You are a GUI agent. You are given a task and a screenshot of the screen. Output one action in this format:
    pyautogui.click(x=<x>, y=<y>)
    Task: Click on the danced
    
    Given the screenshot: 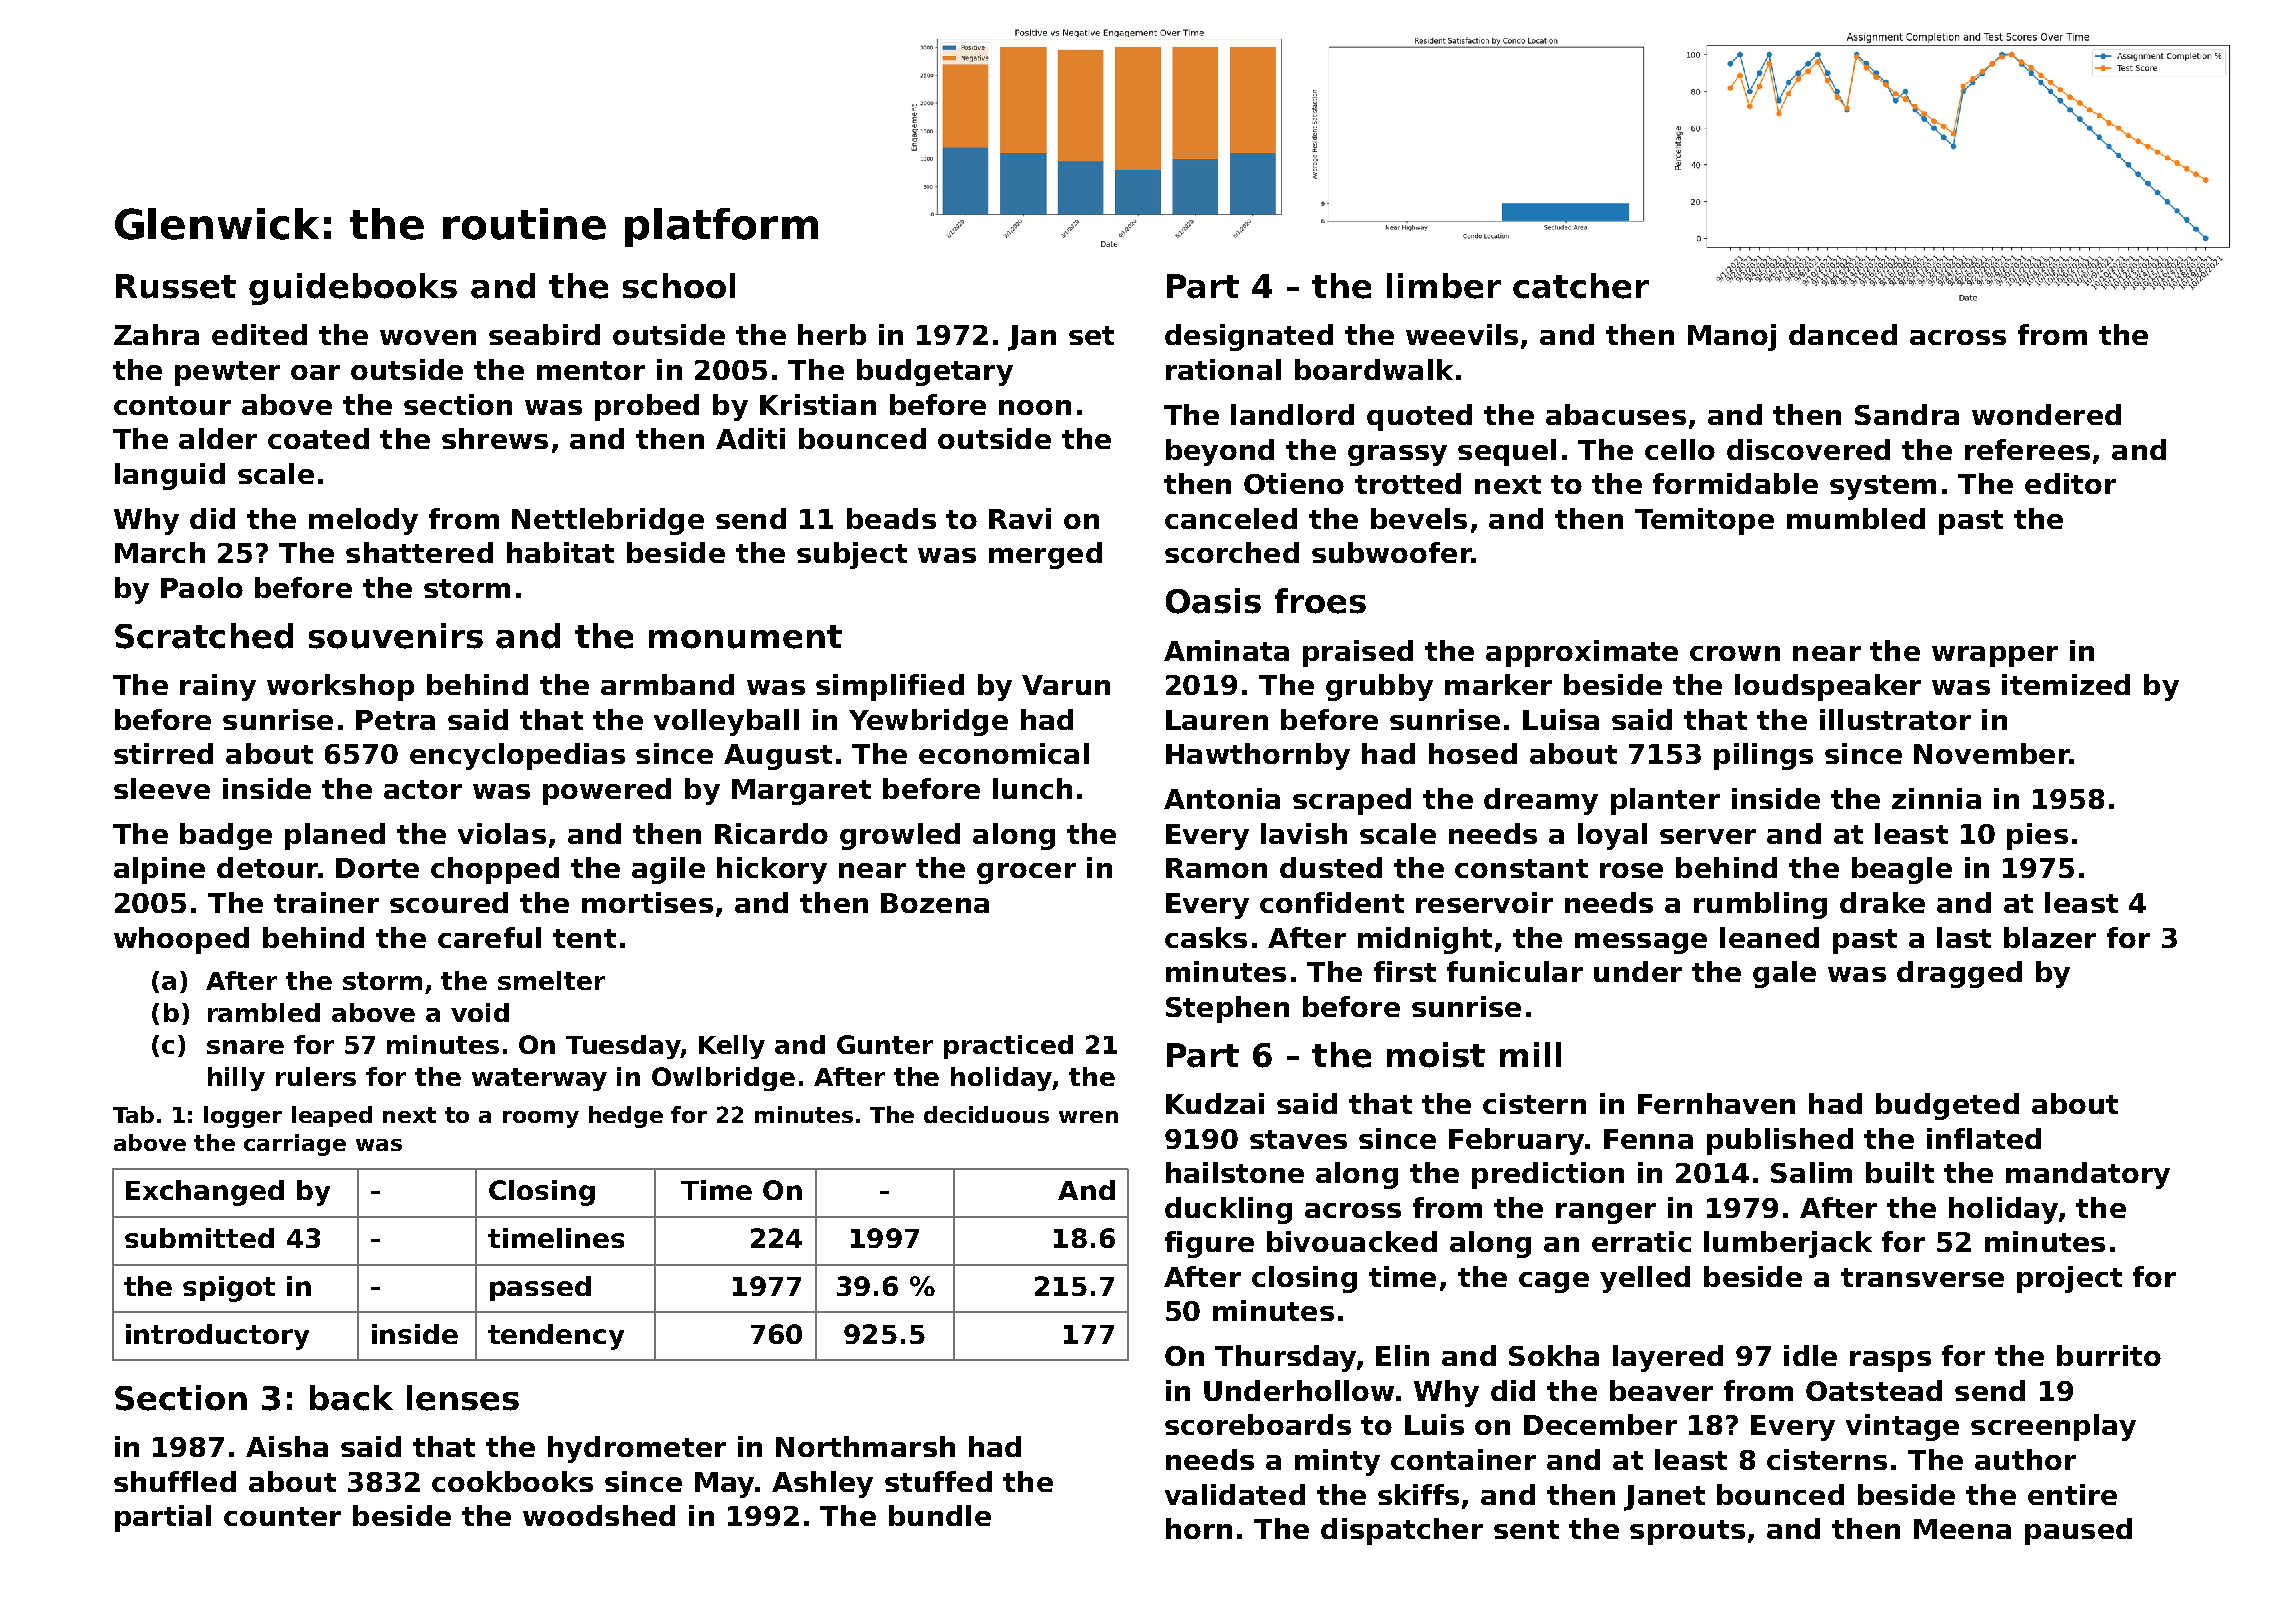 What is the action you would take?
    pyautogui.click(x=1843, y=334)
